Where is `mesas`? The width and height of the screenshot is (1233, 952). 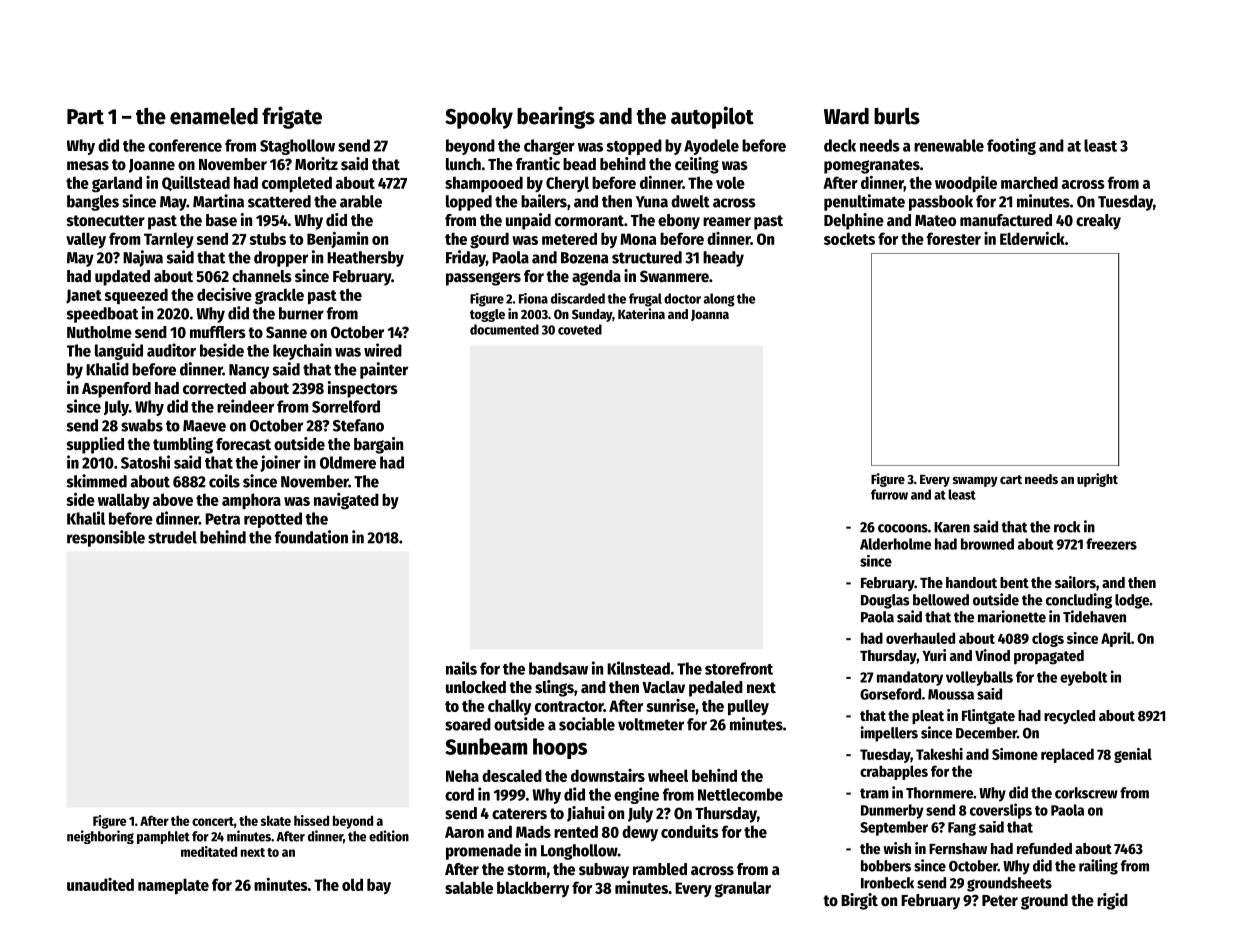 mesas is located at coordinates (88, 166).
